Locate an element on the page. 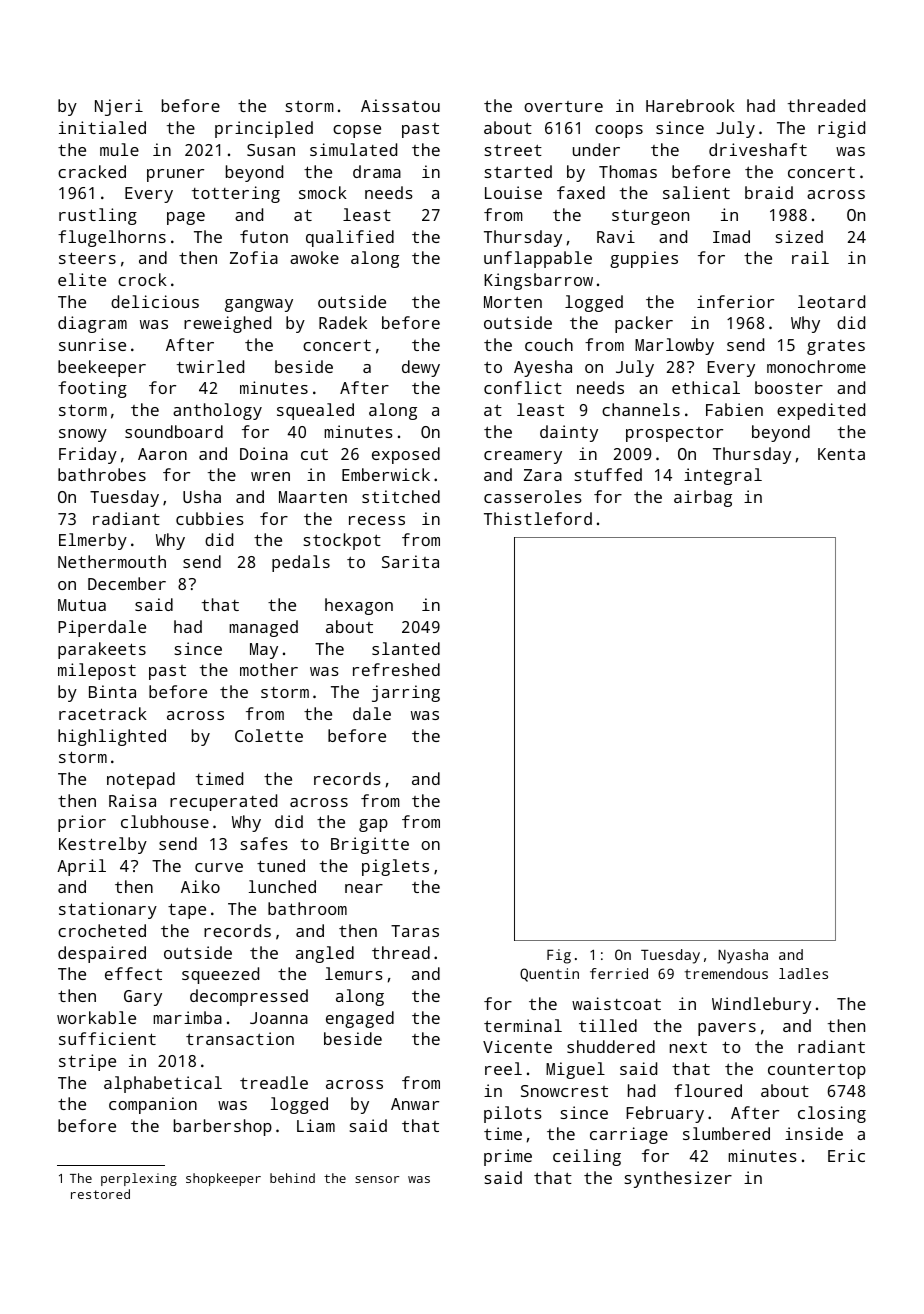  futon is located at coordinates (264, 236).
